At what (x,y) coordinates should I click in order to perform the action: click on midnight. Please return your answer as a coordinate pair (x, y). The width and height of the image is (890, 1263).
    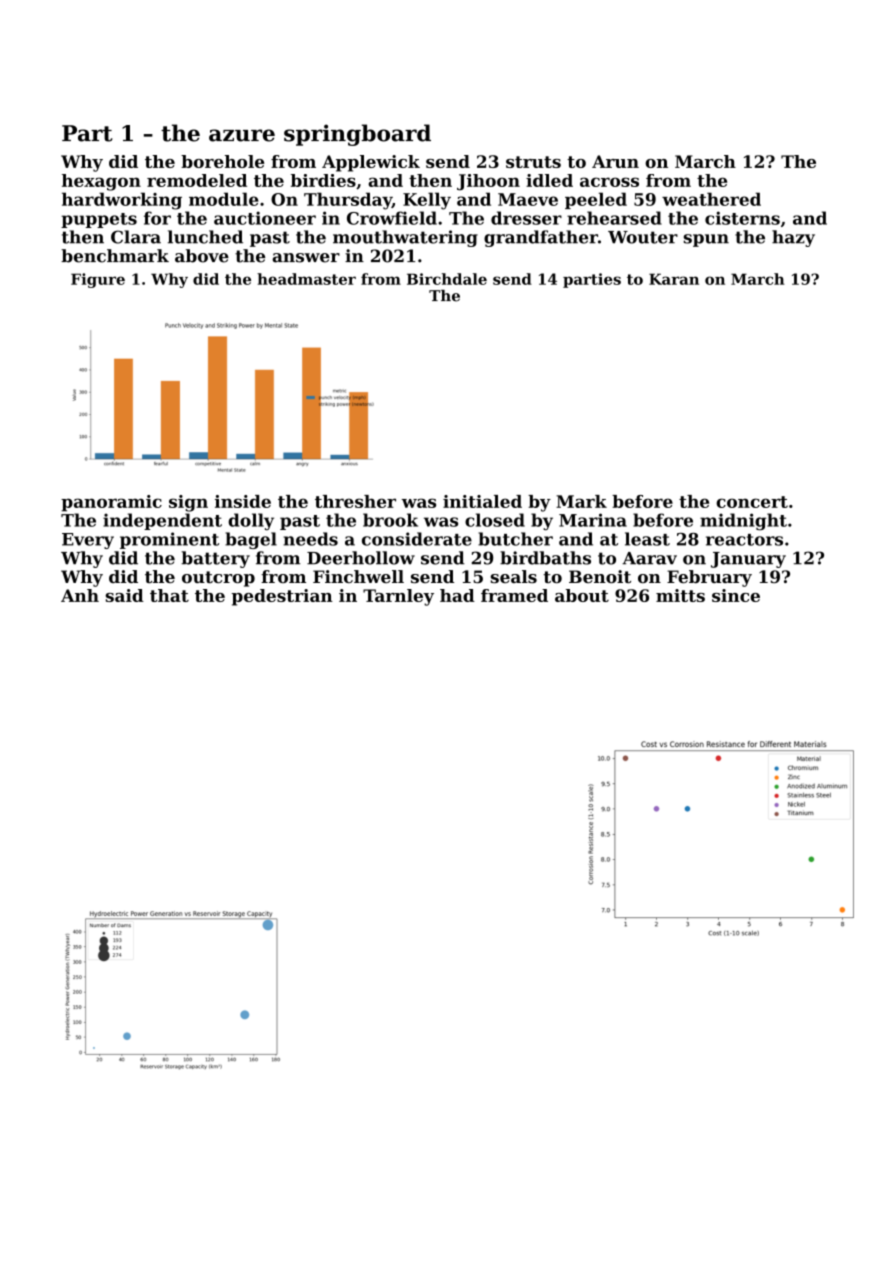
    Looking at the image, I should click on (743, 522).
